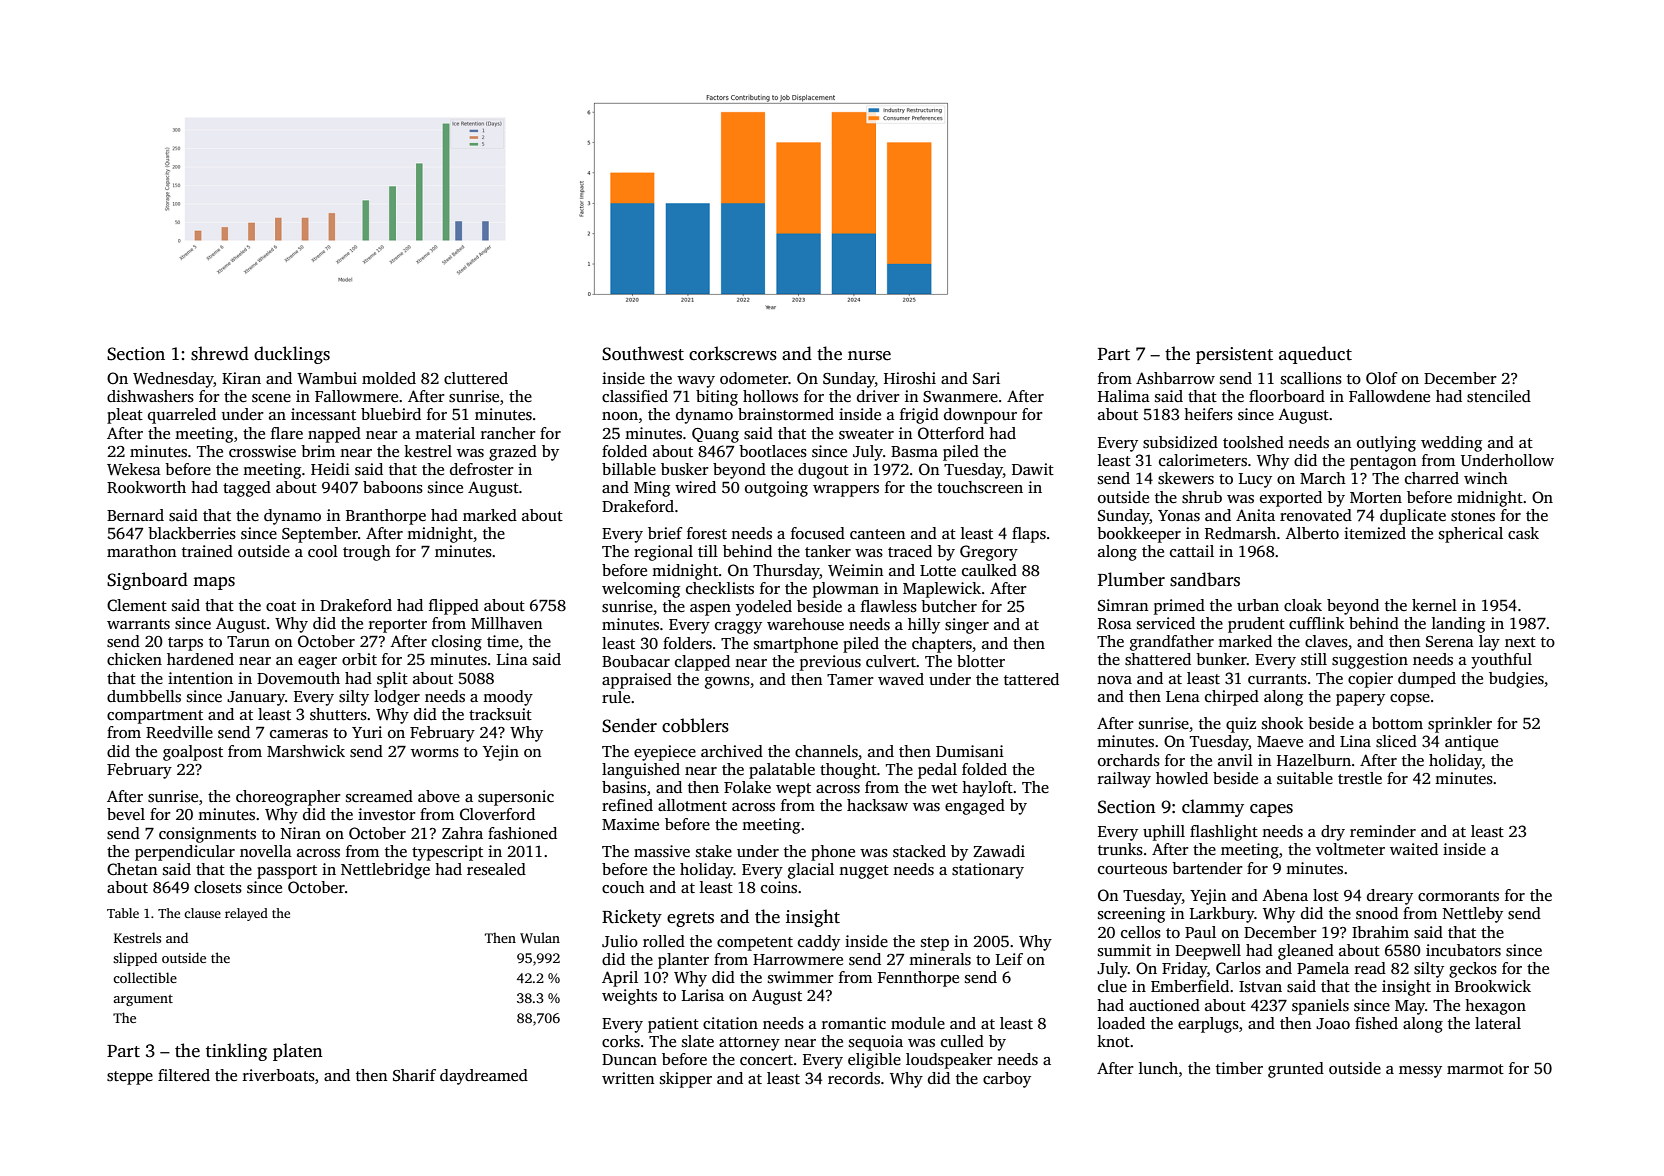 This screenshot has height=1176, width=1664. Describe the element at coordinates (910, 378) in the screenshot. I see `Hiroshi` at that location.
